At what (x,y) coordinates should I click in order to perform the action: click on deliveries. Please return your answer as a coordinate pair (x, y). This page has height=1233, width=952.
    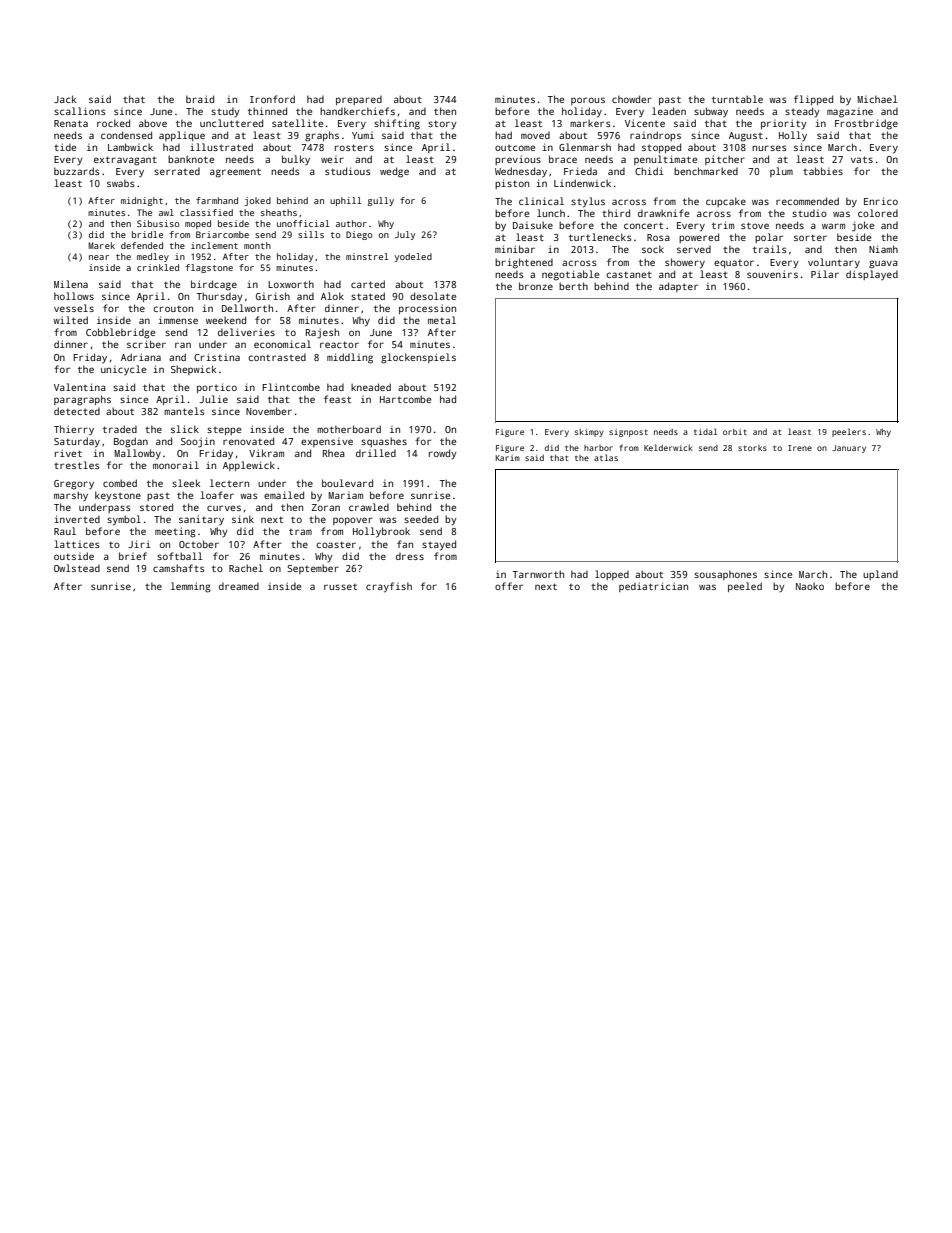
    Looking at the image, I should click on (246, 332).
